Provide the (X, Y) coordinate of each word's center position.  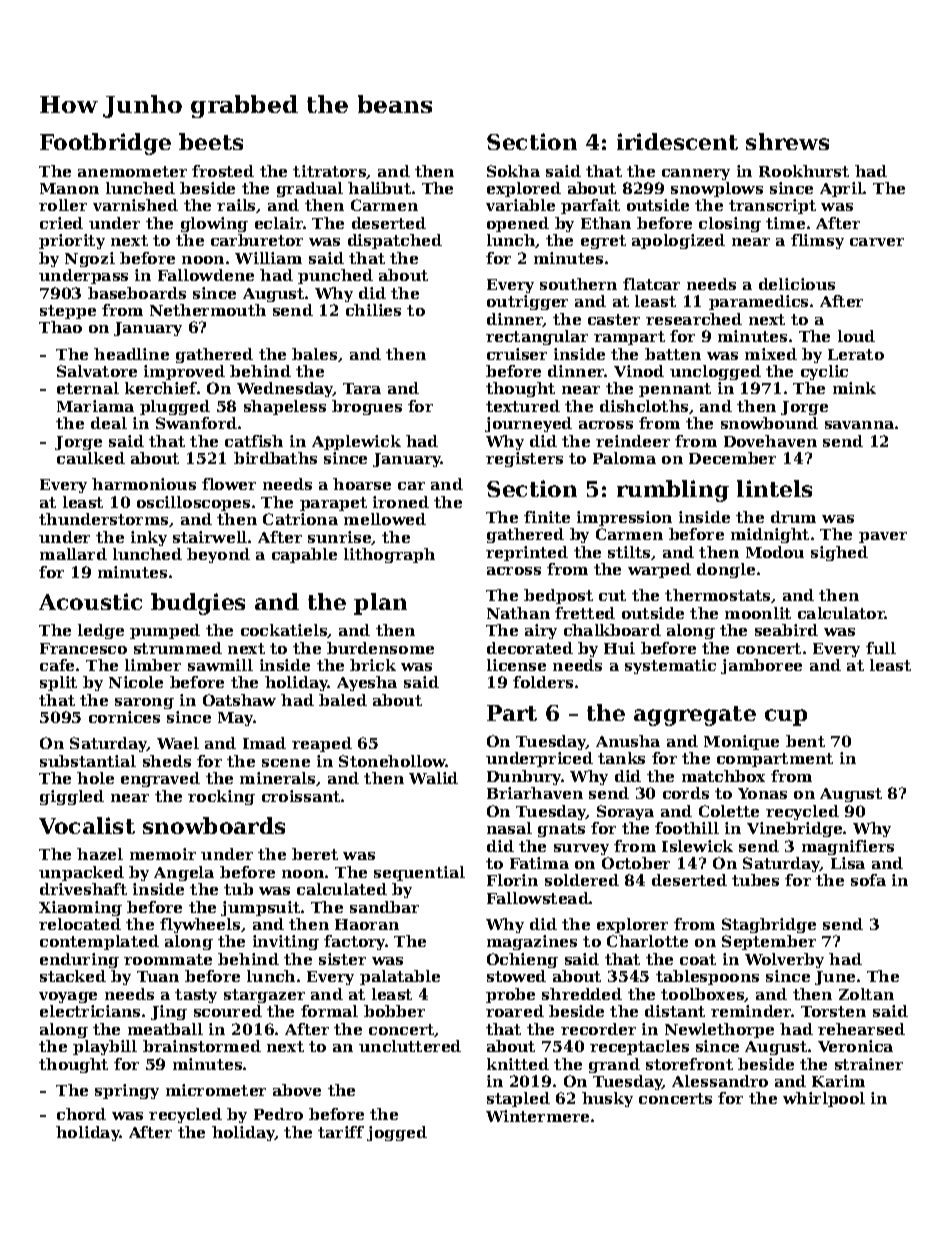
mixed (771, 354)
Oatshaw (239, 700)
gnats (561, 830)
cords (686, 793)
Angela (184, 873)
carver (877, 242)
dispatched (395, 241)
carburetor (257, 240)
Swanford (196, 423)
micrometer (216, 1090)
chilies (373, 310)
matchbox (723, 776)
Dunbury (524, 777)
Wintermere (537, 1116)
